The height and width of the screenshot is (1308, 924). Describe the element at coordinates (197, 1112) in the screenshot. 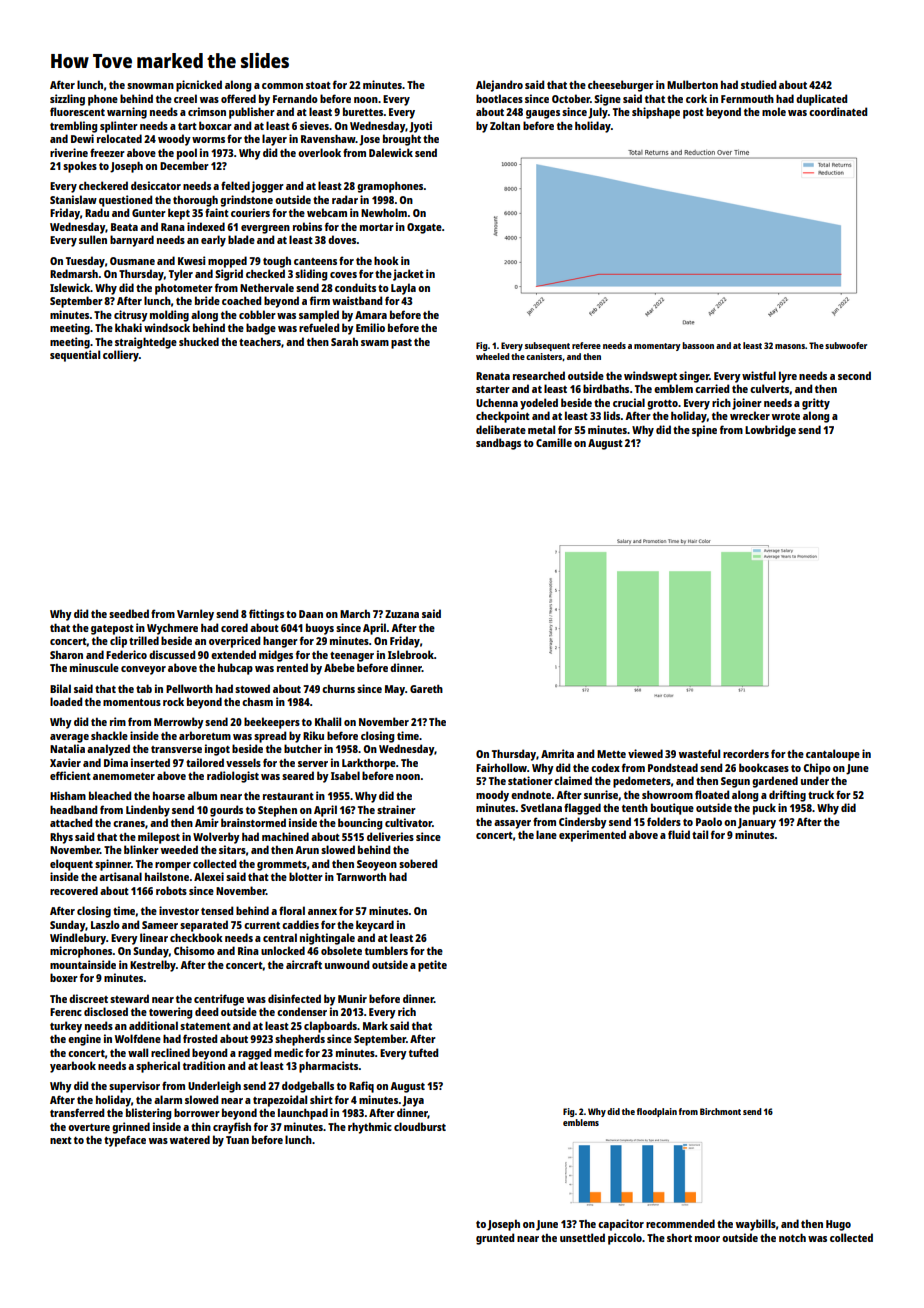

I see `borrower` at that location.
